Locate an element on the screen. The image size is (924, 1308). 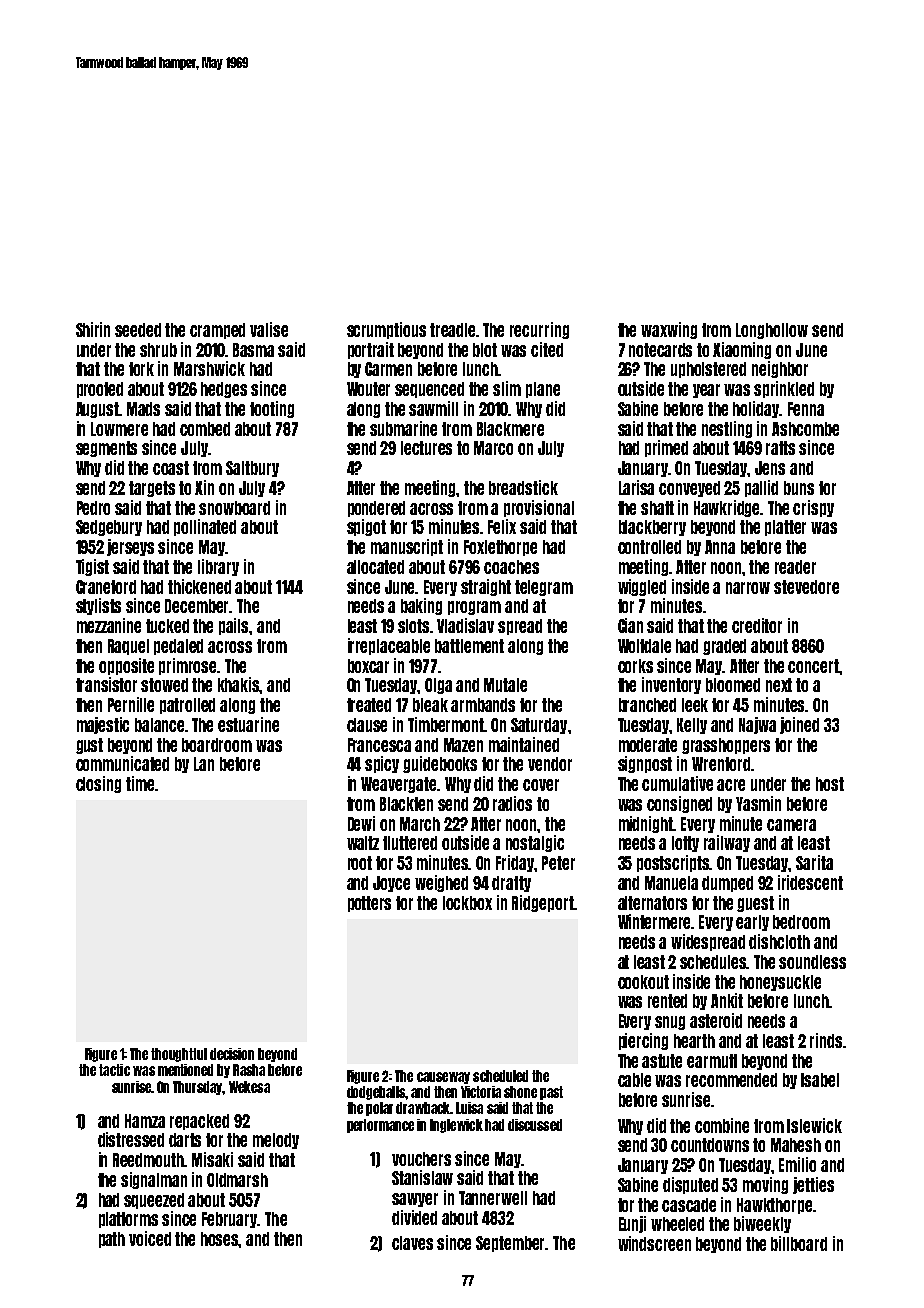
Hamza is located at coordinates (145, 1121).
